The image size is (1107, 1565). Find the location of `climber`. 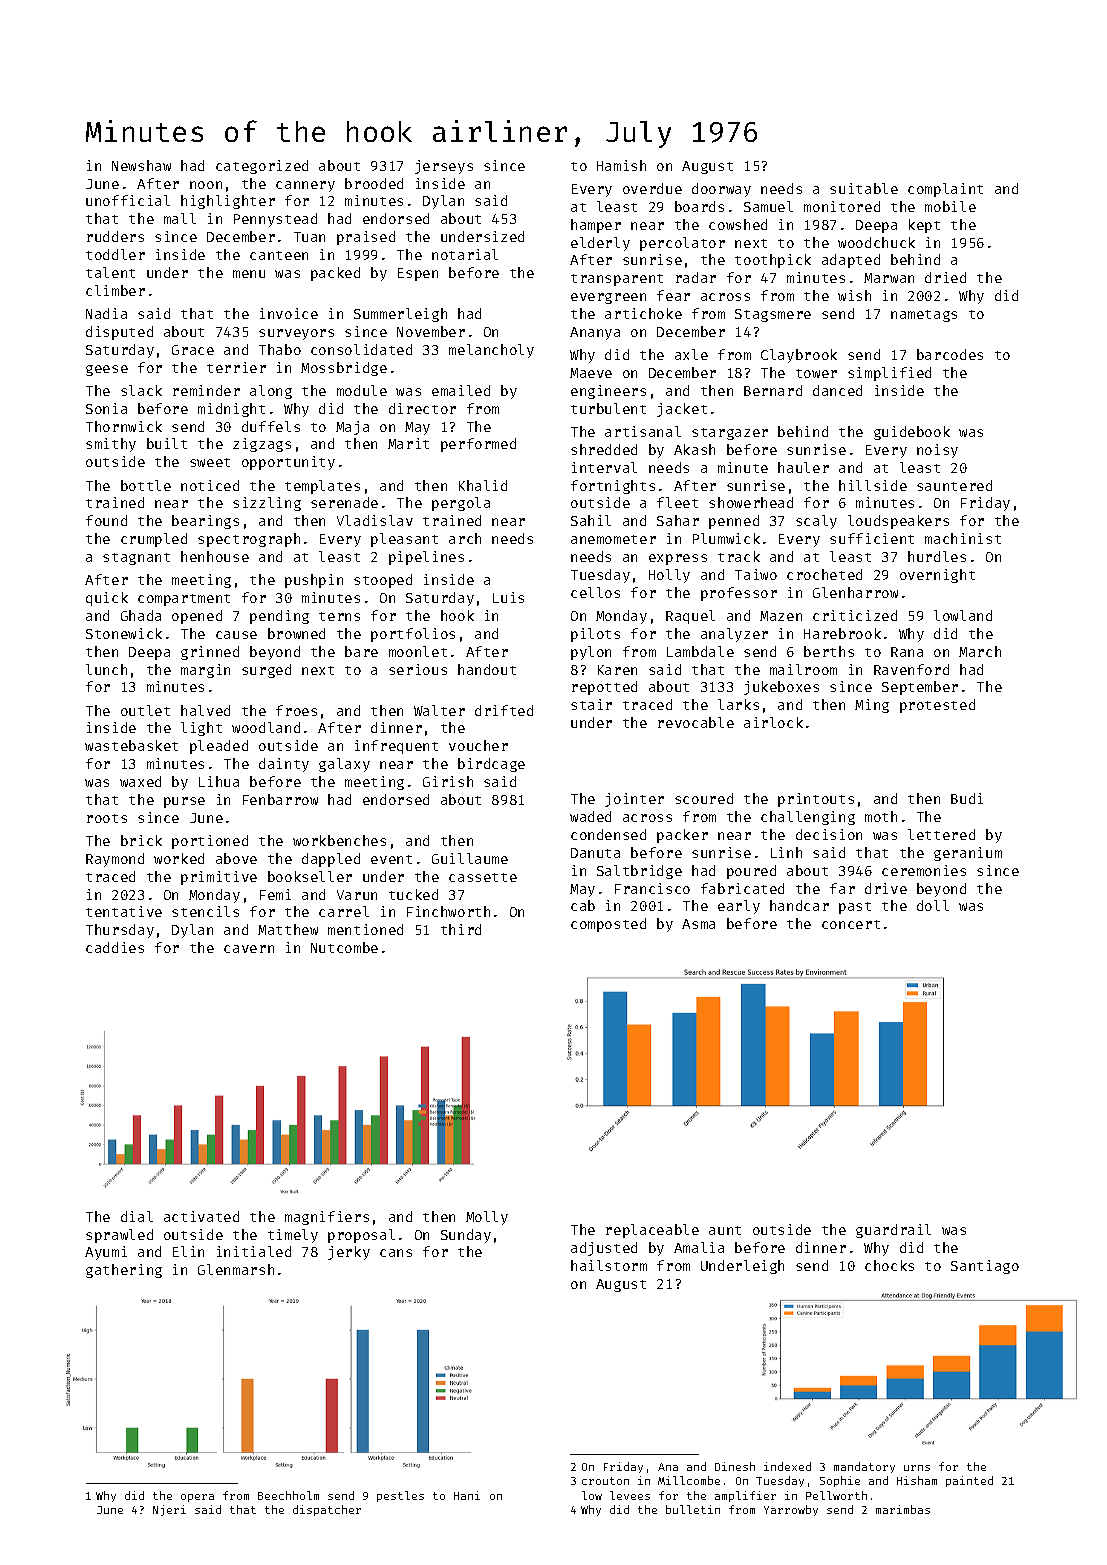

climber is located at coordinates (115, 290).
